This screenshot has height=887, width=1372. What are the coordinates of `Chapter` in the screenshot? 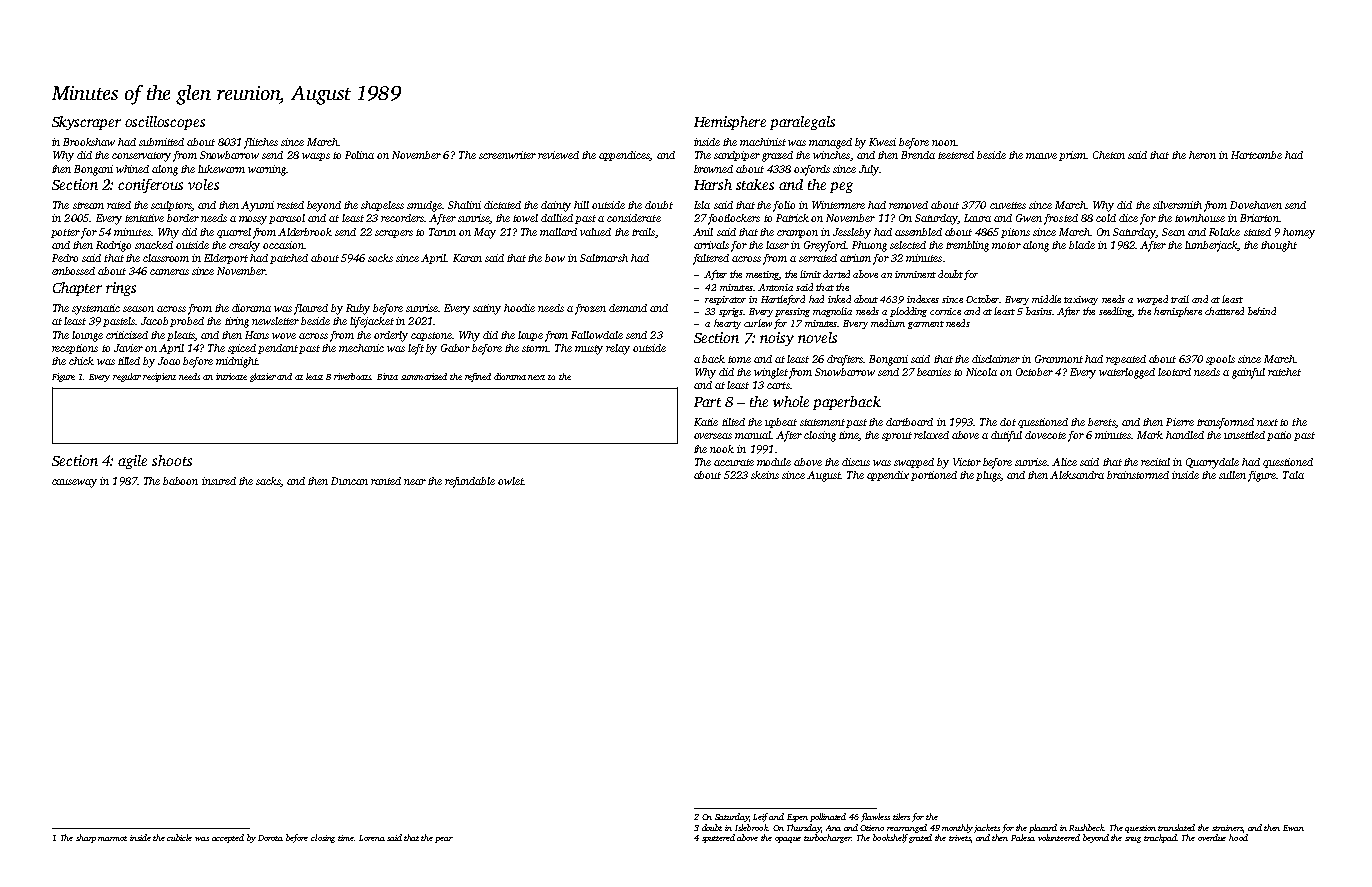 It's located at (77, 289).
